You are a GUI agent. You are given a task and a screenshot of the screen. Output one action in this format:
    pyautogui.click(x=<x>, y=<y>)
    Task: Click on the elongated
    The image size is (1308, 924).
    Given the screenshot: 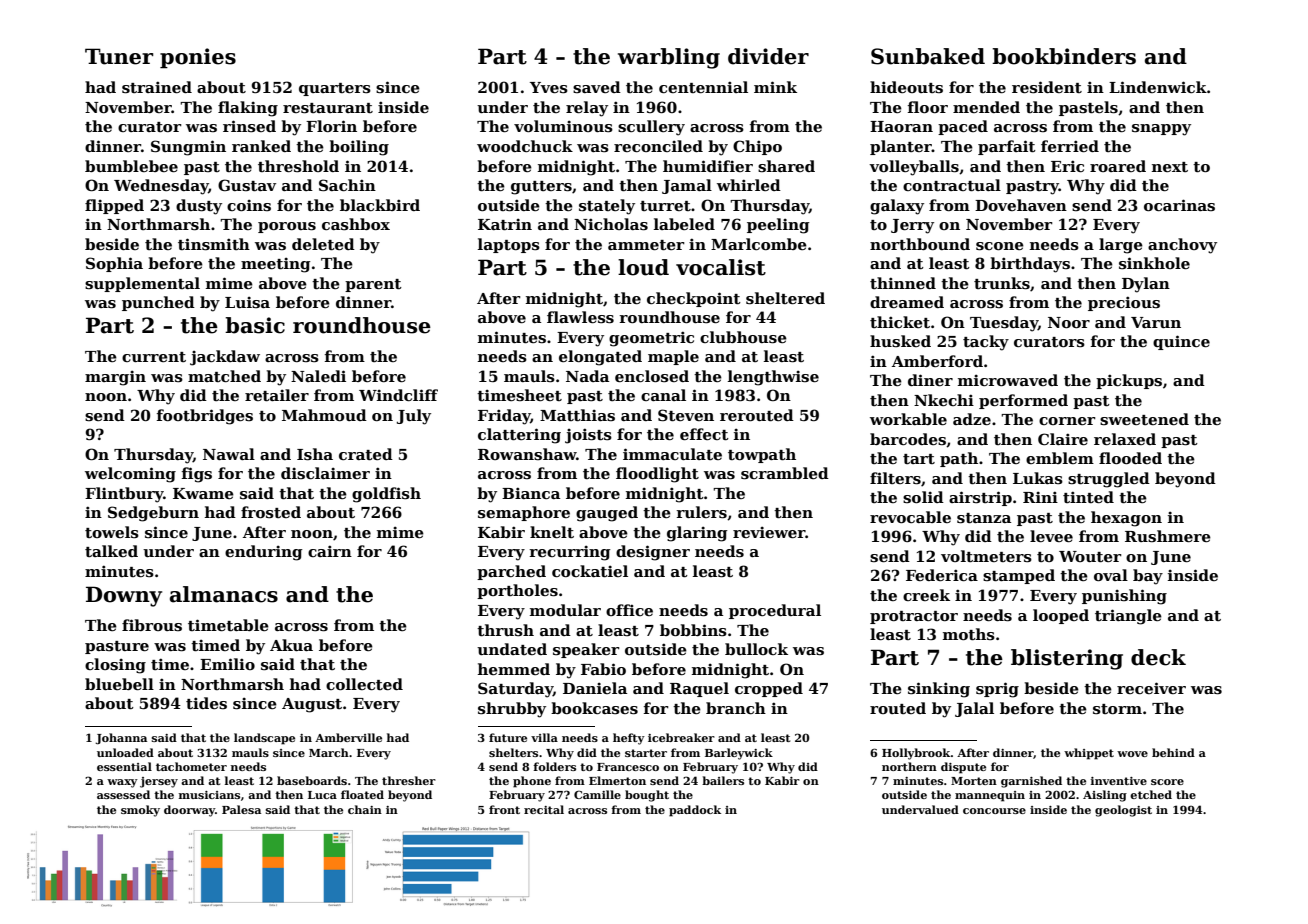 What is the action you would take?
    pyautogui.click(x=600, y=358)
